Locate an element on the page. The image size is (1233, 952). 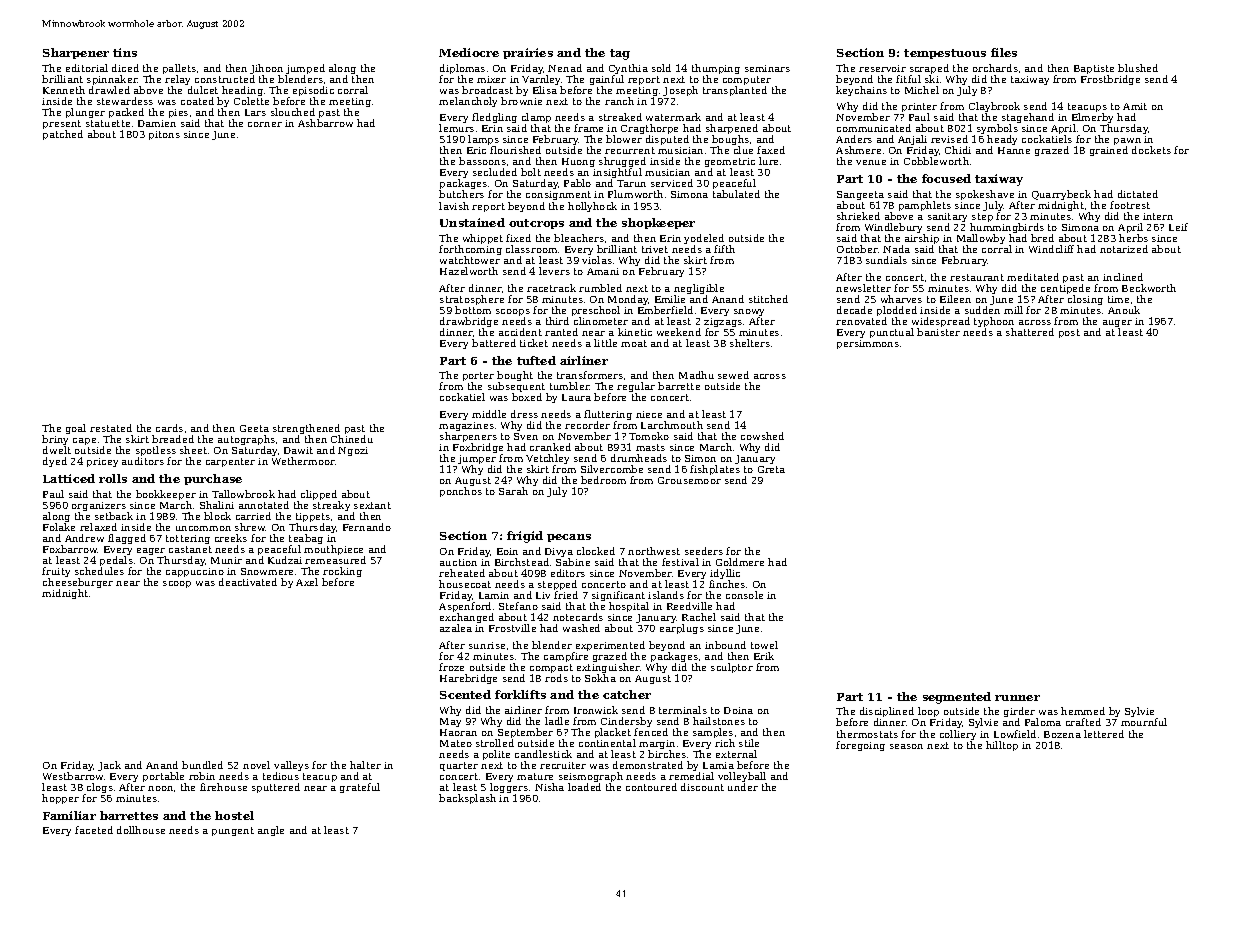
sextant is located at coordinates (372, 505).
